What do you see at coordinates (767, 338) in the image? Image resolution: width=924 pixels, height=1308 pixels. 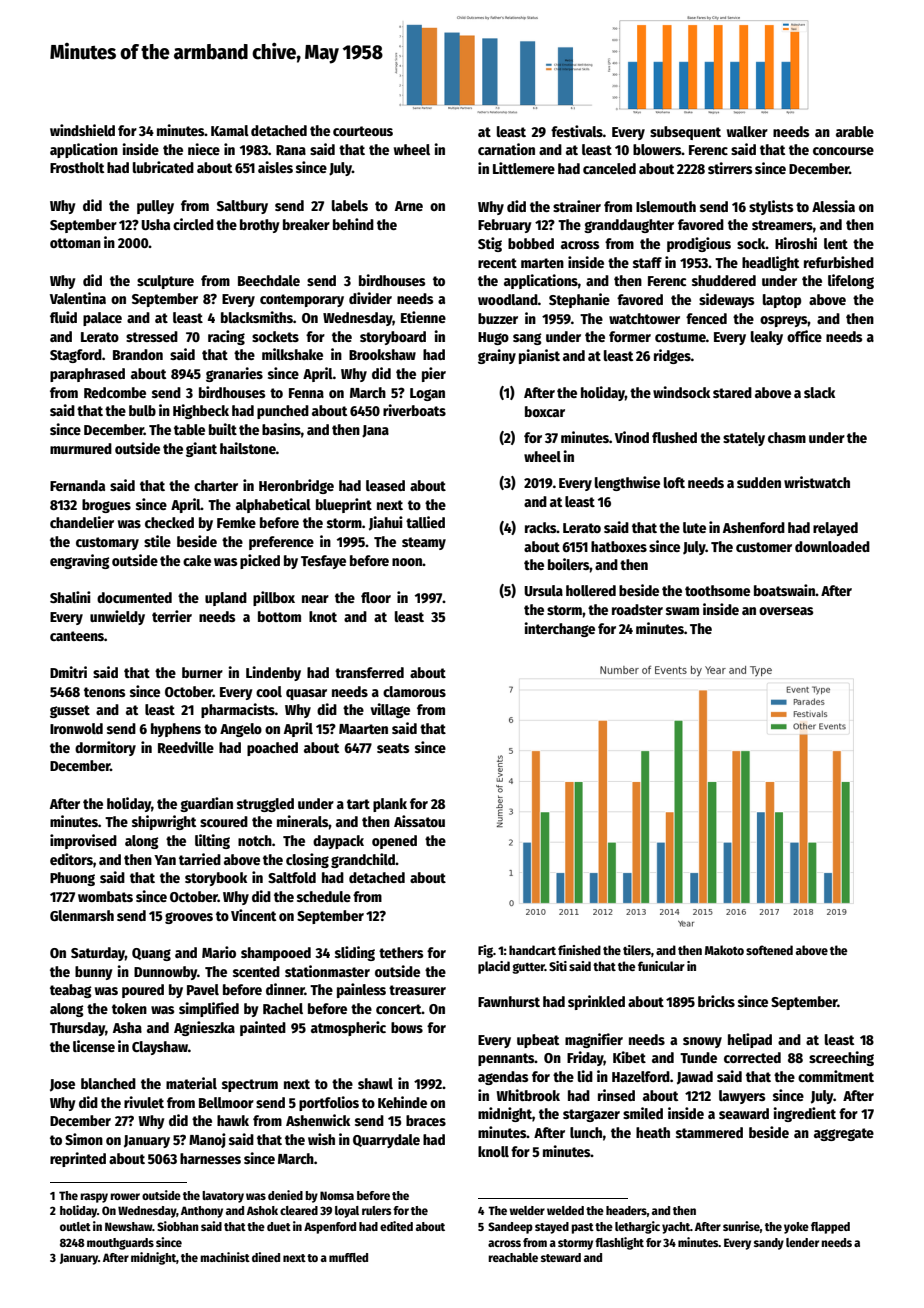 I see `leaky` at bounding box center [767, 338].
